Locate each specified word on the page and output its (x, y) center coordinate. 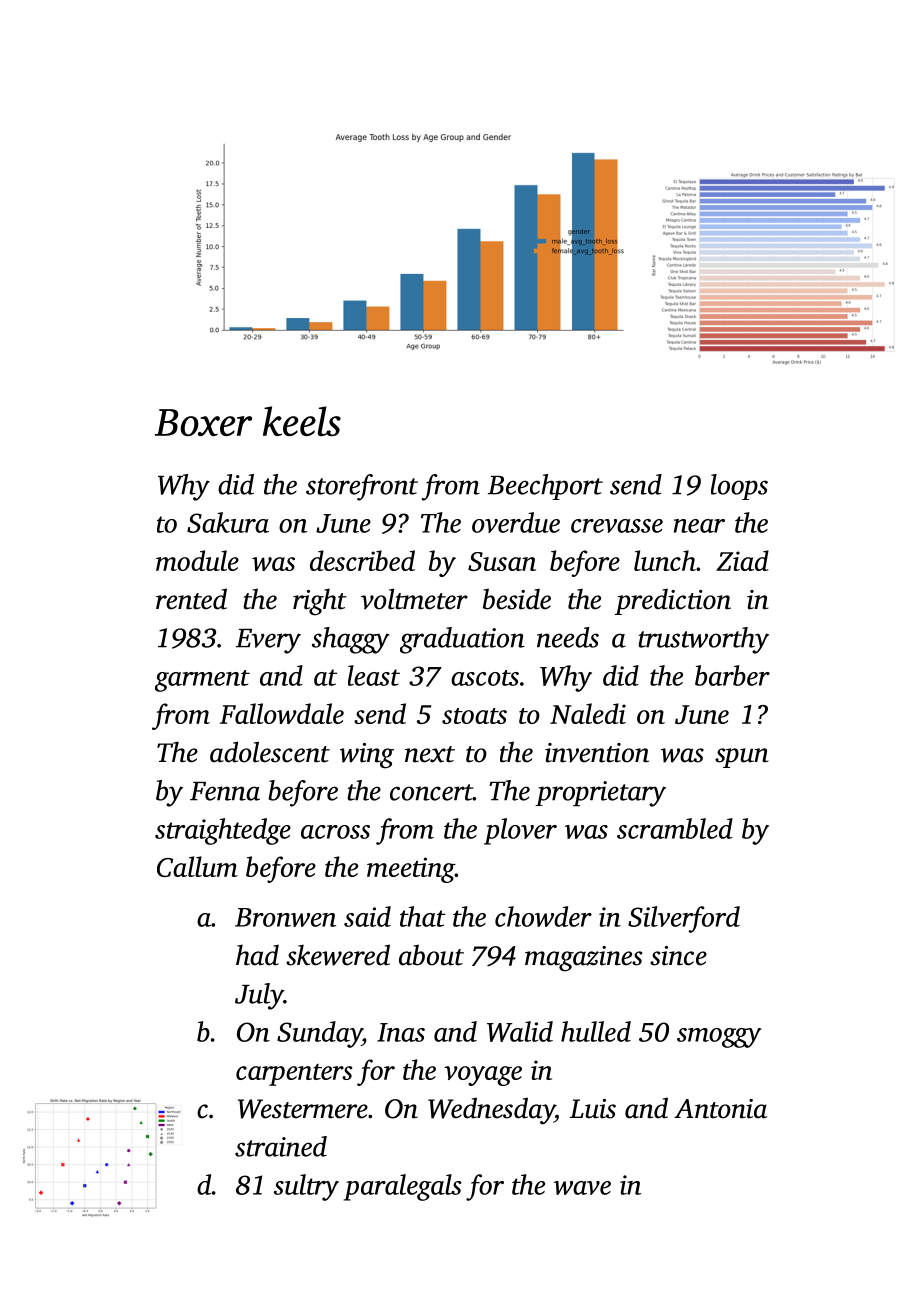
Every (268, 641)
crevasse (617, 526)
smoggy (719, 1038)
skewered (338, 955)
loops (739, 487)
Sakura (228, 522)
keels (302, 421)
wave (582, 1188)
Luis (593, 1109)
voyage (483, 1076)
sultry (306, 1187)
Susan (502, 561)
